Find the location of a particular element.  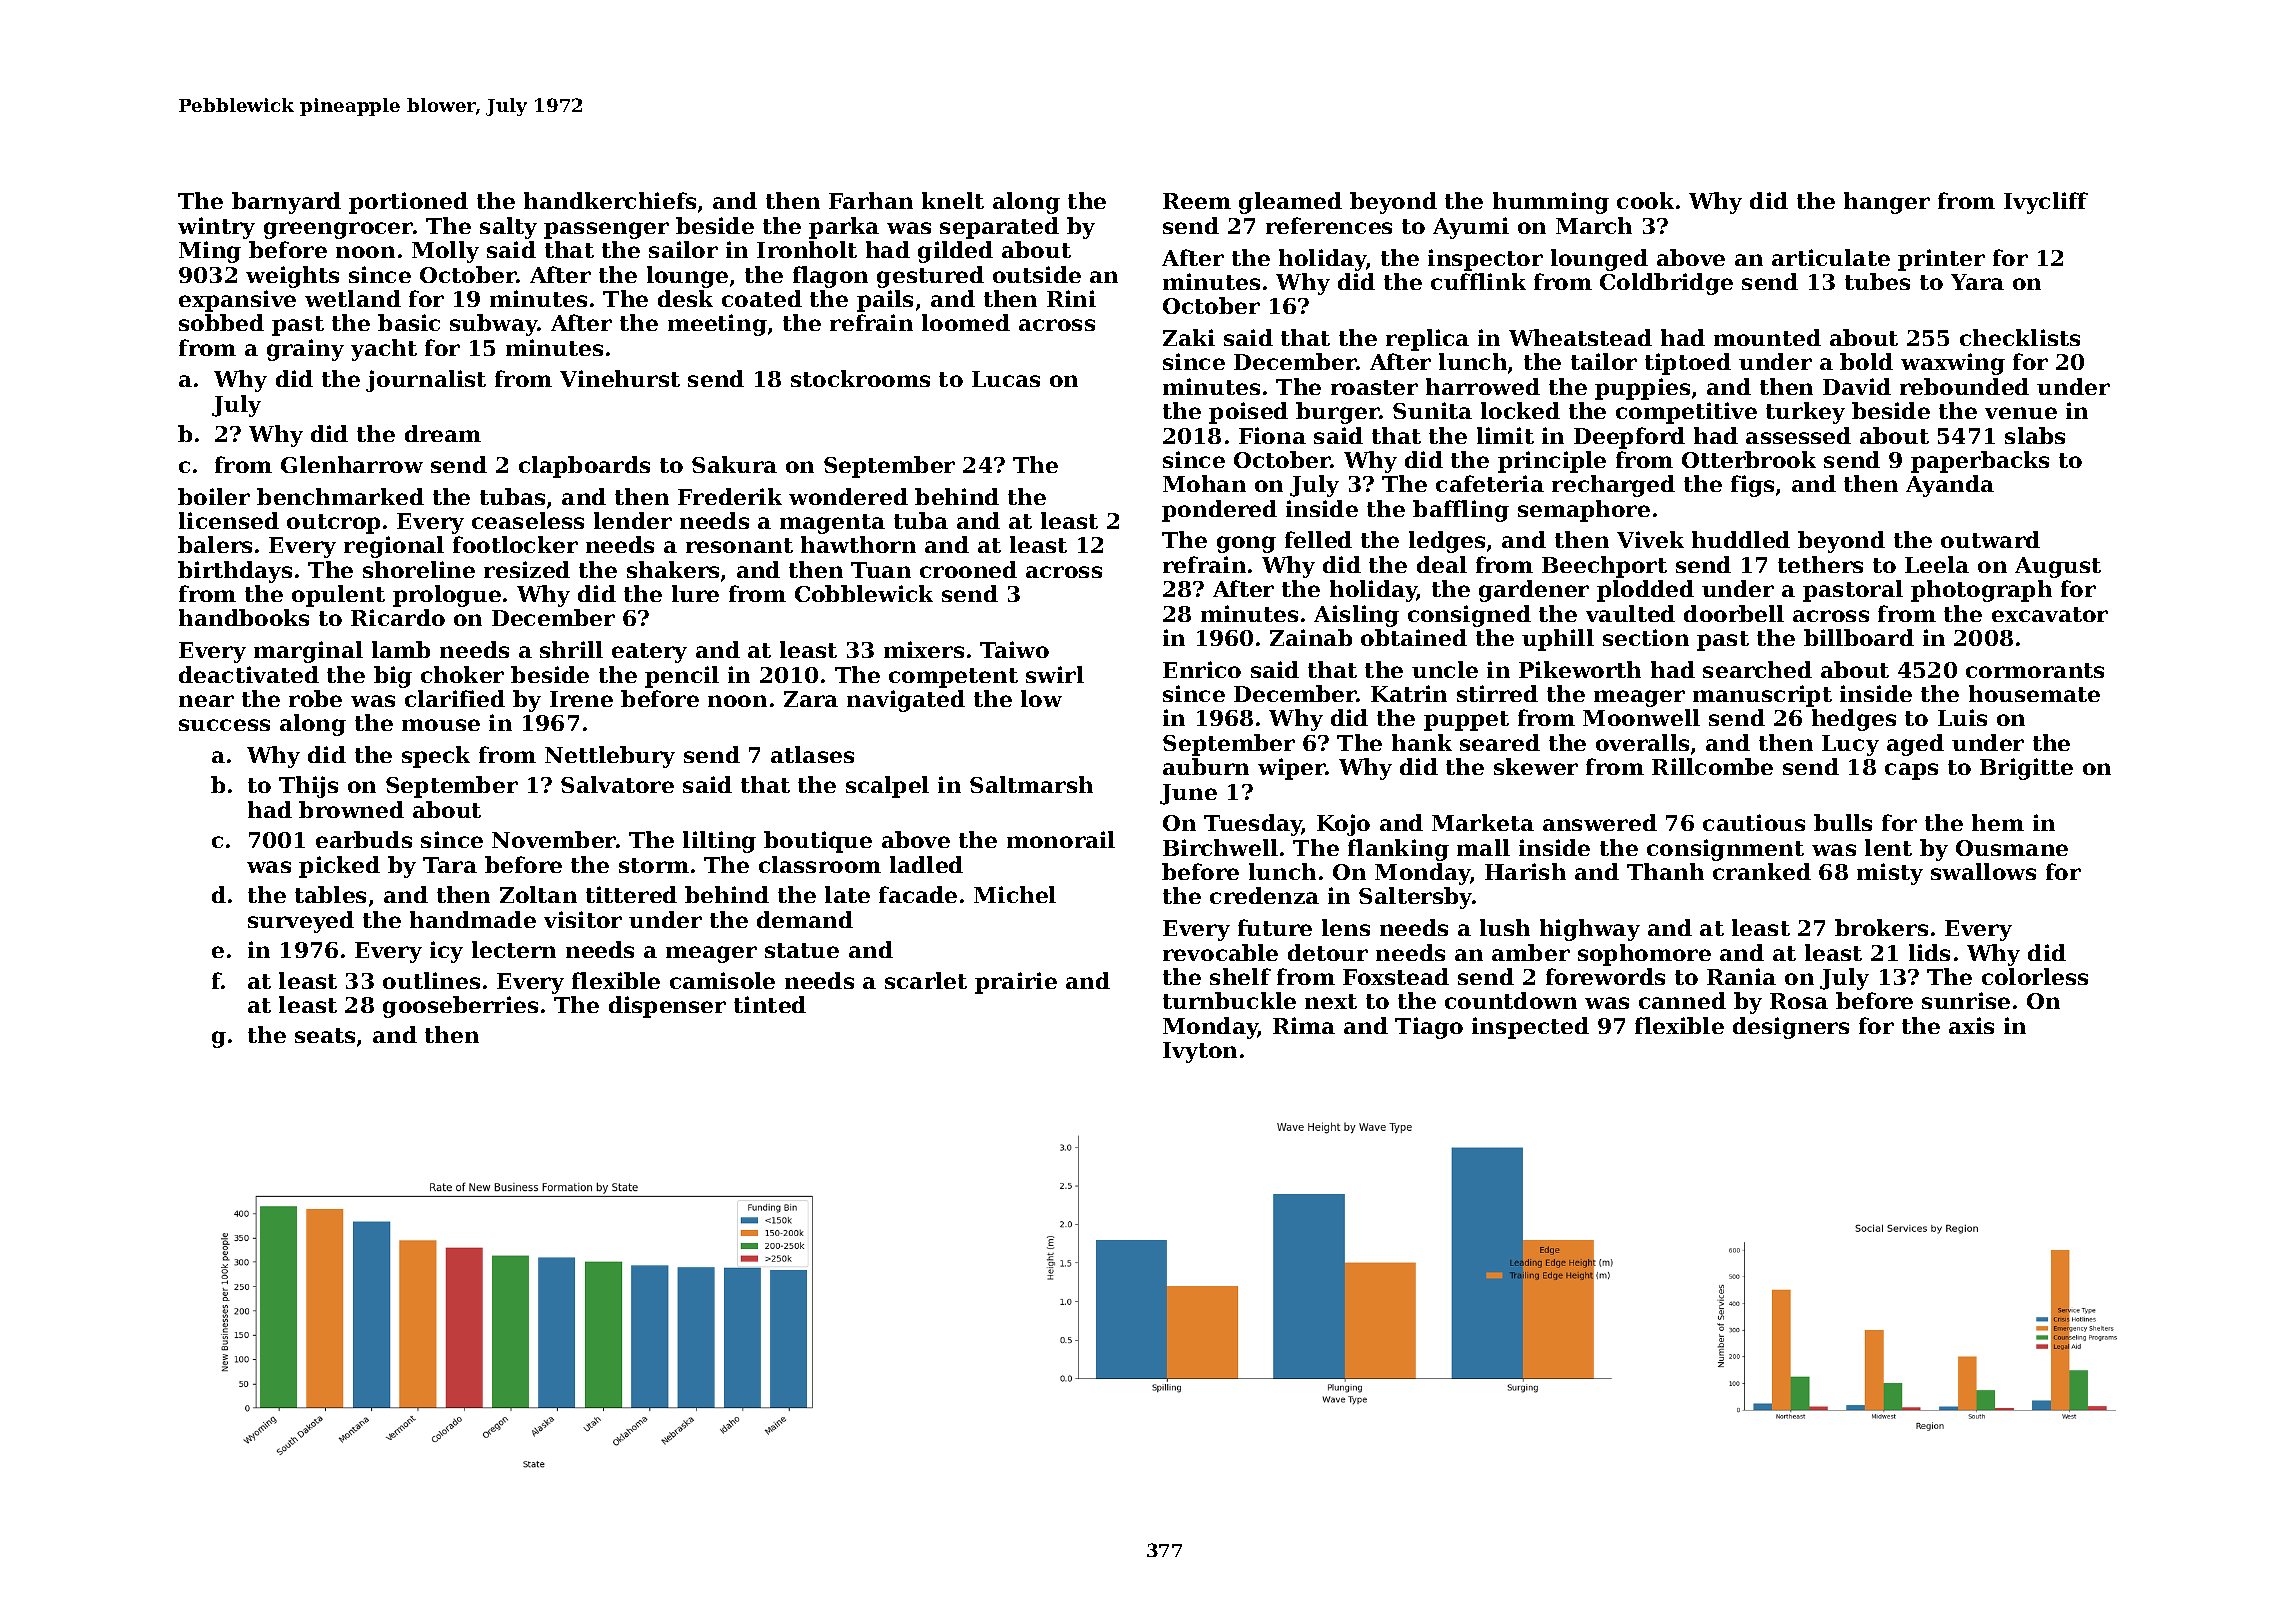

tiptoed is located at coordinates (1688, 364).
